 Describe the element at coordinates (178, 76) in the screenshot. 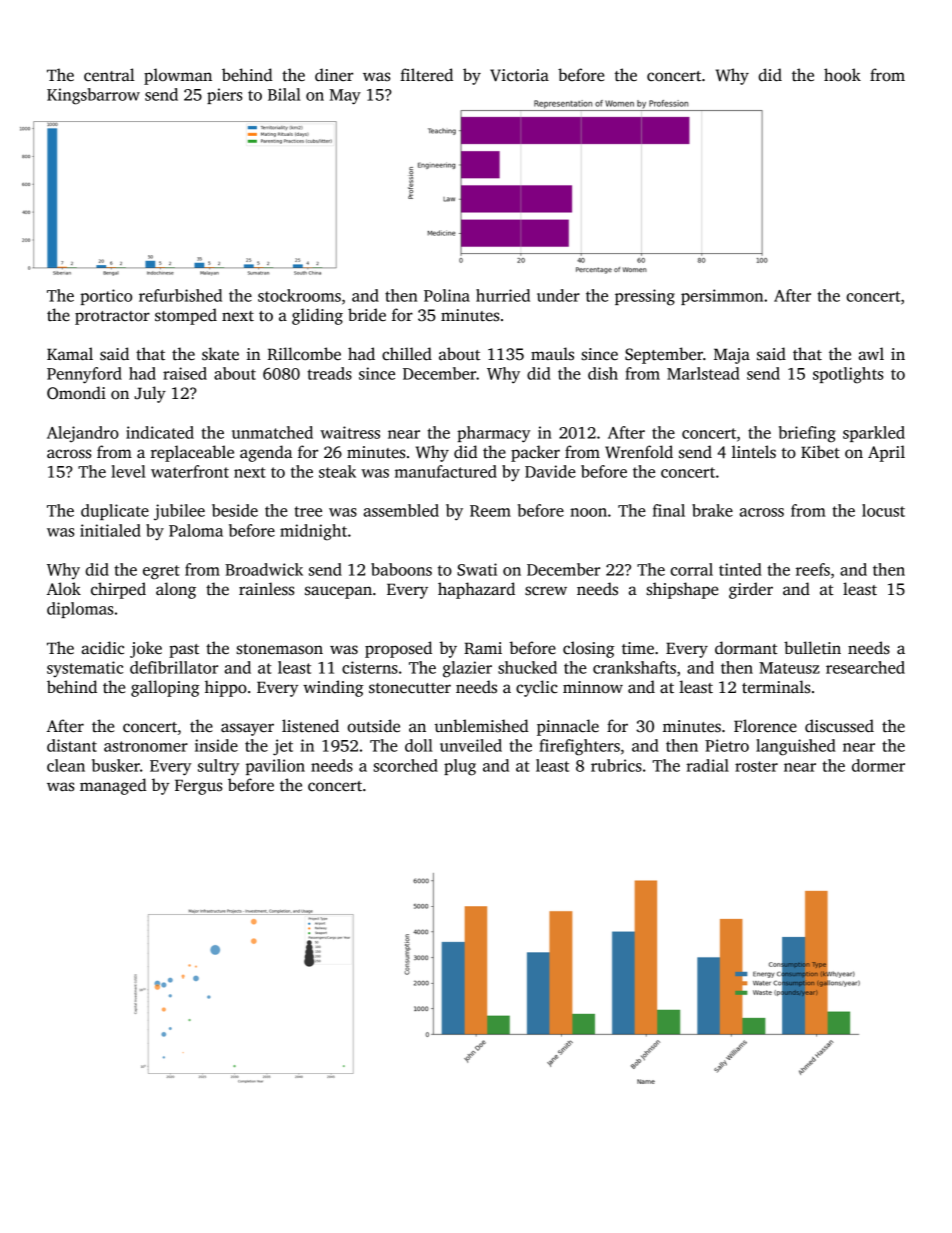

I see `plowman` at that location.
